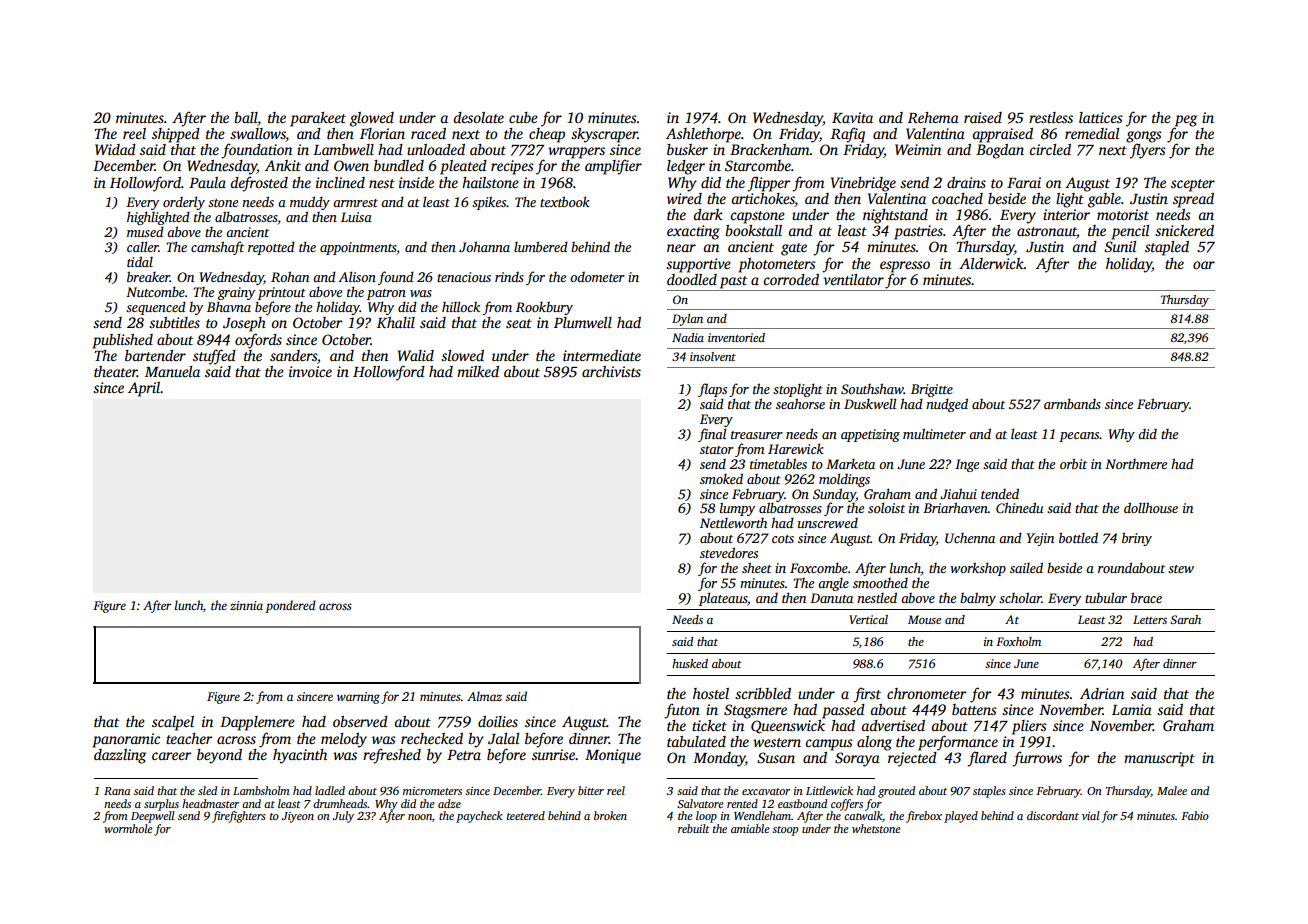 Image resolution: width=1308 pixels, height=924 pixels. Describe the element at coordinates (290, 606) in the screenshot. I see `pondered` at that location.
